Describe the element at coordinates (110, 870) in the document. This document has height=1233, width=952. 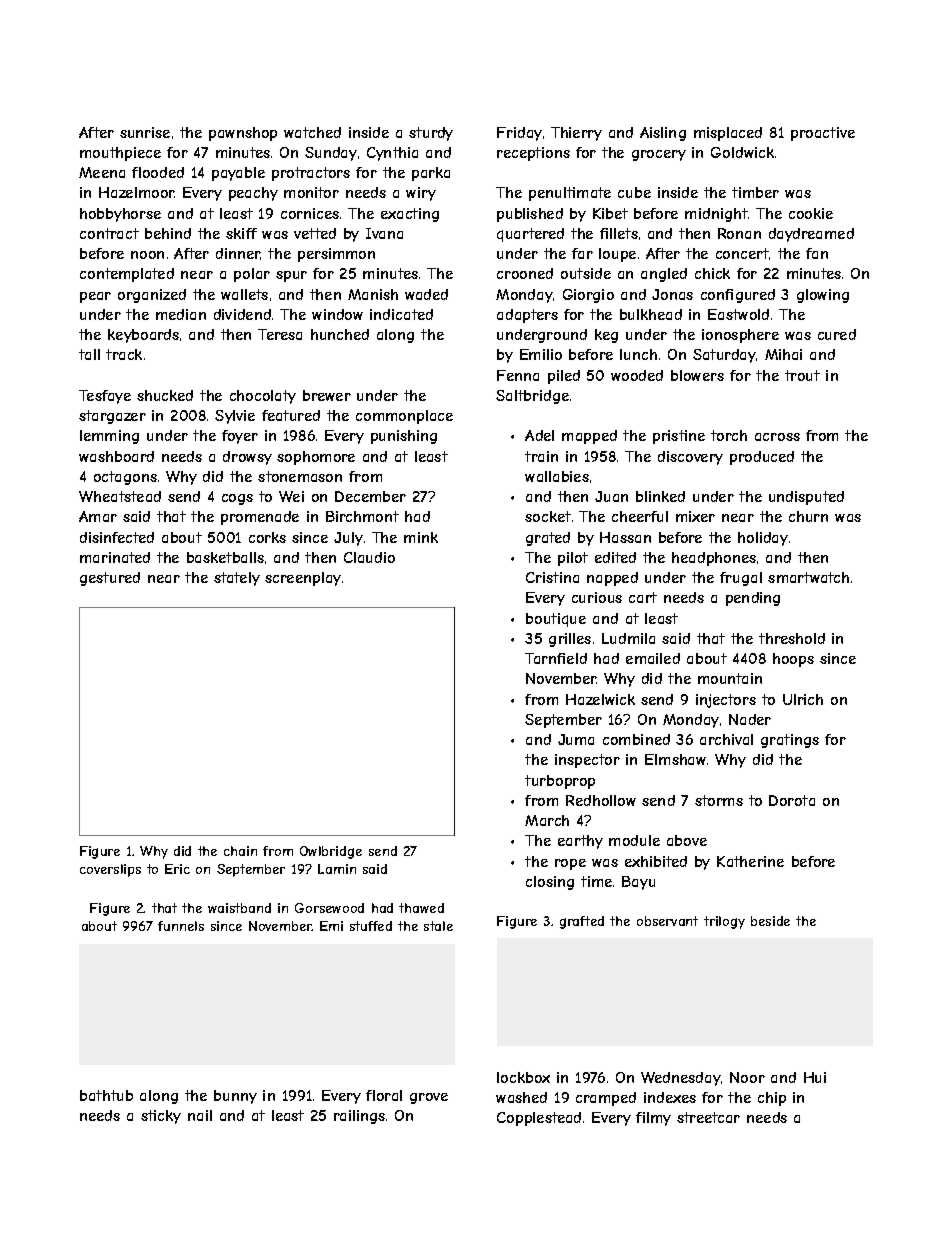
I see `coverslips` at that location.
